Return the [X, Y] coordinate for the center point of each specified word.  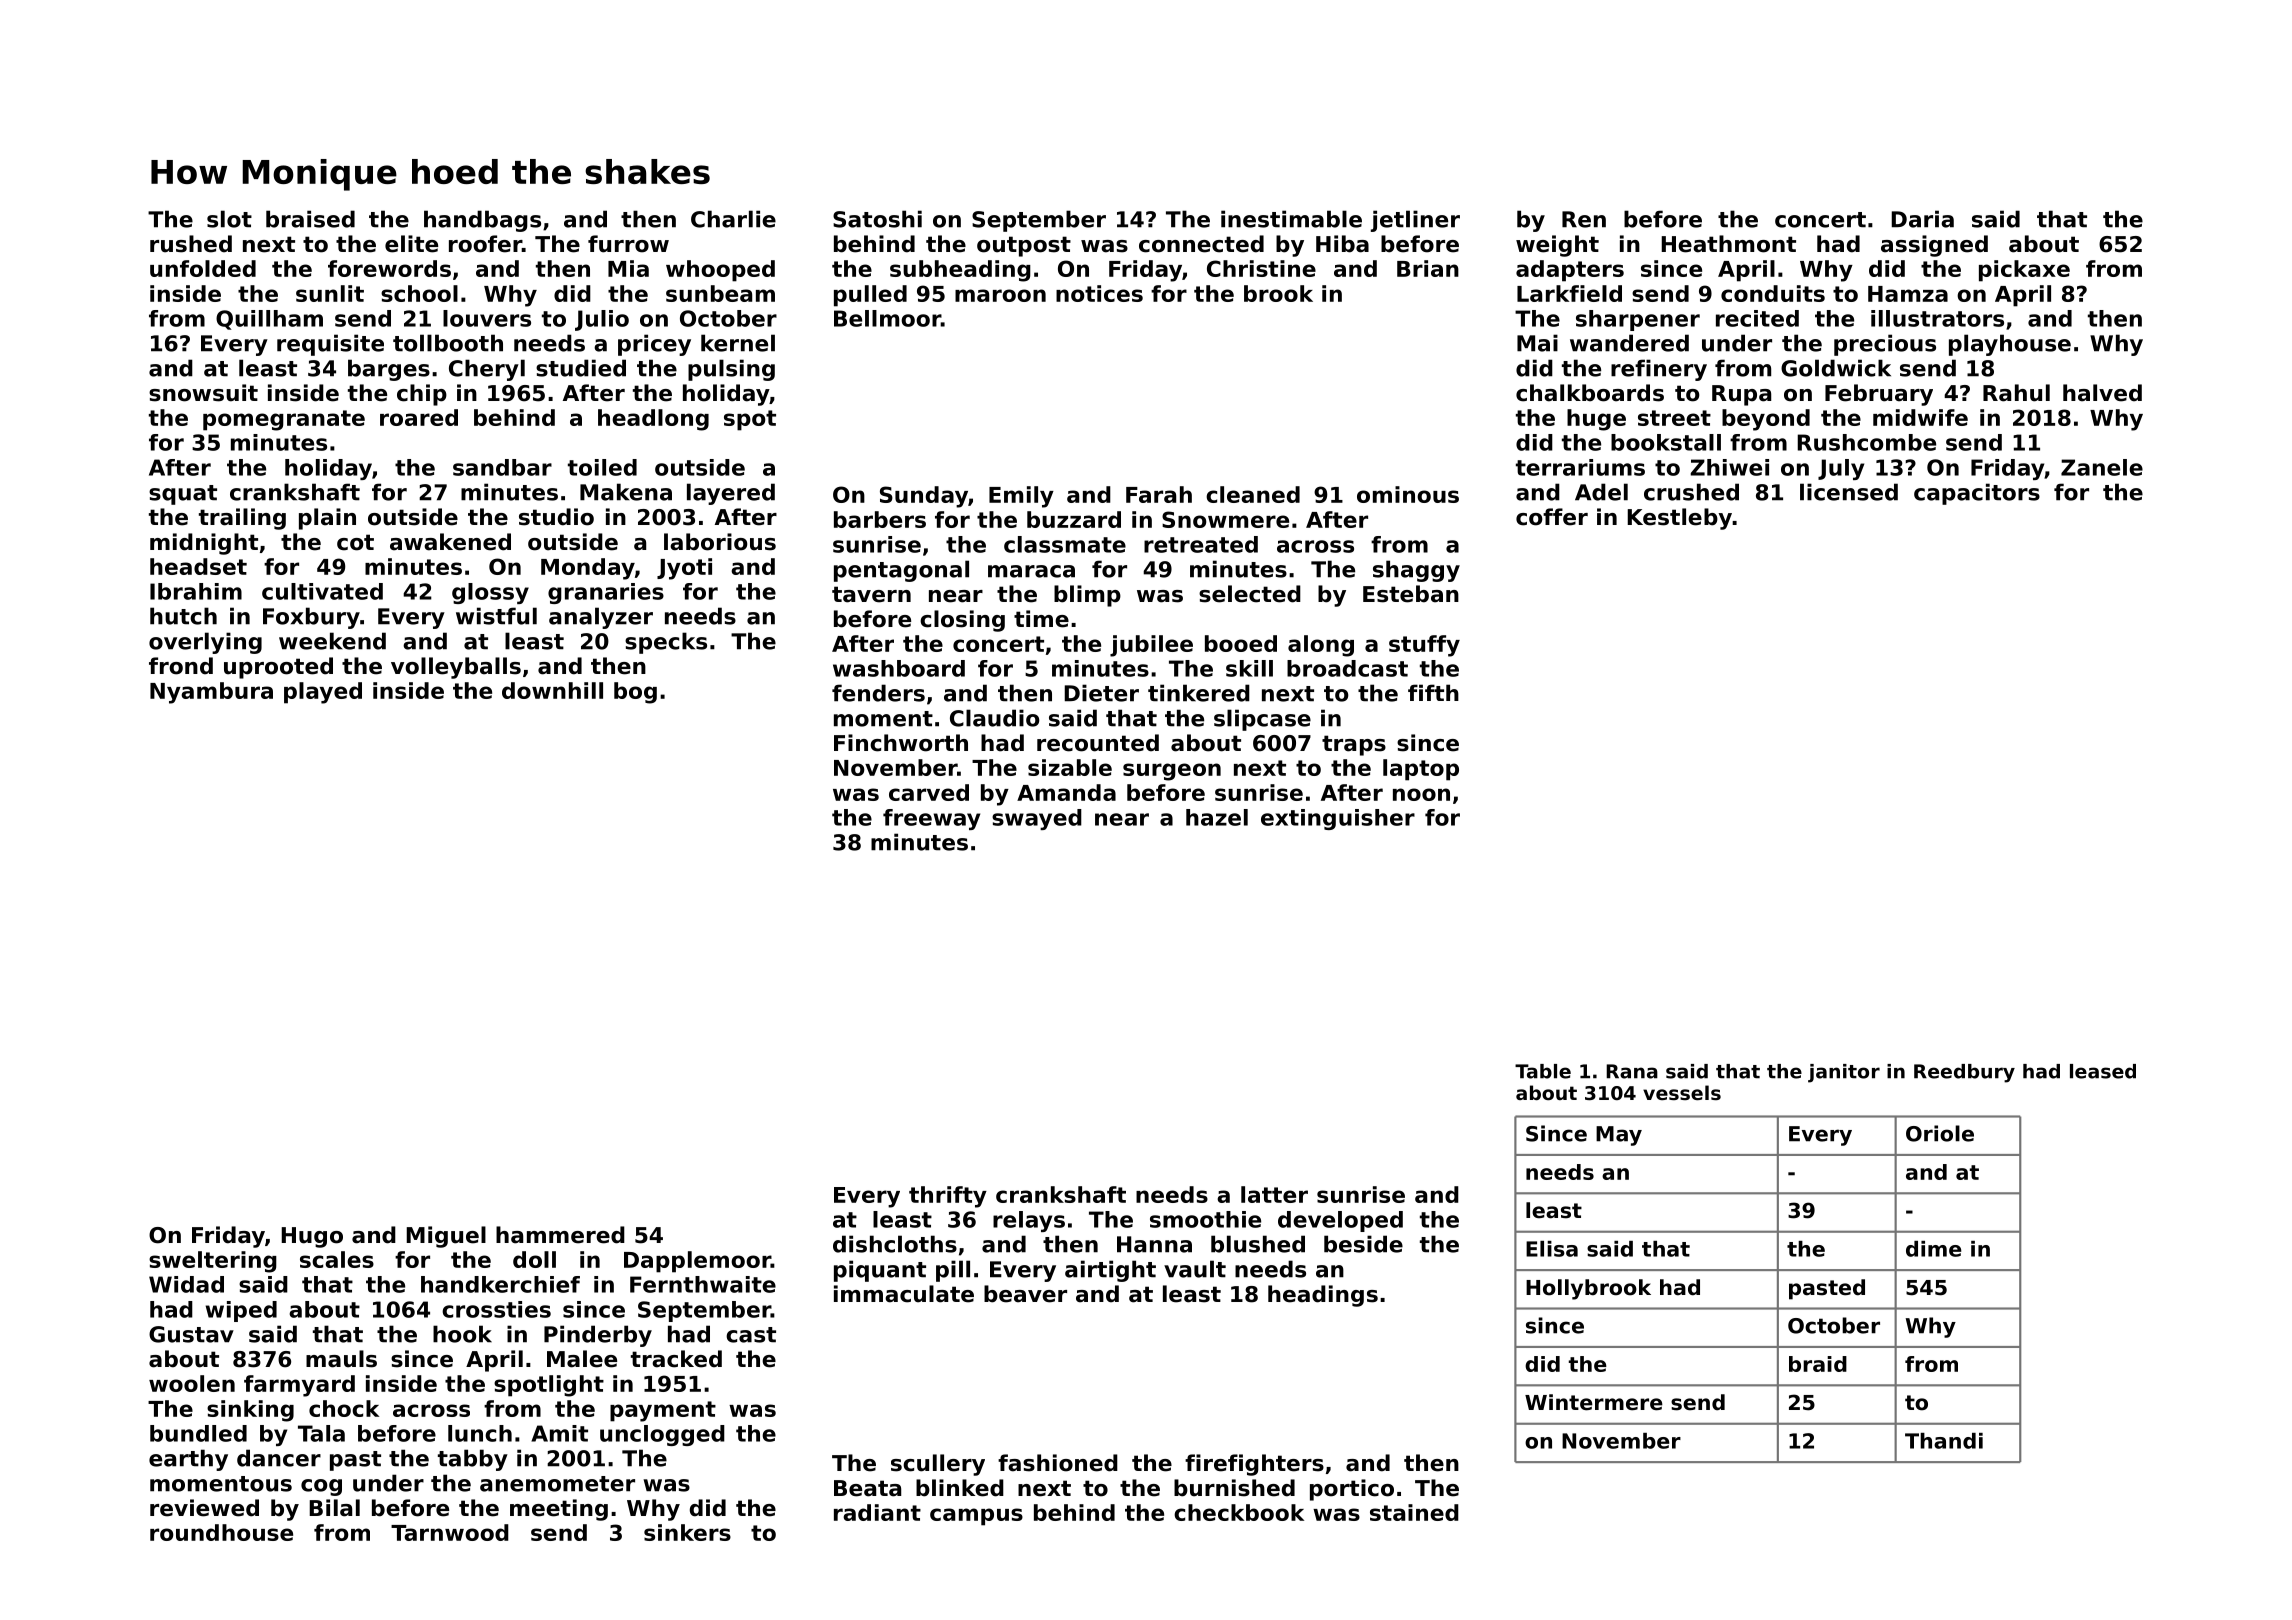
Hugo [312, 1237]
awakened [450, 542]
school [419, 293]
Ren [1584, 219]
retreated [1201, 544]
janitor [1844, 1073]
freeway [931, 819]
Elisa [1552, 1249]
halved [2102, 393]
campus [976, 1517]
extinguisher [1338, 819]
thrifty [948, 1197]
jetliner [1415, 221]
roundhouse [221, 1532]
